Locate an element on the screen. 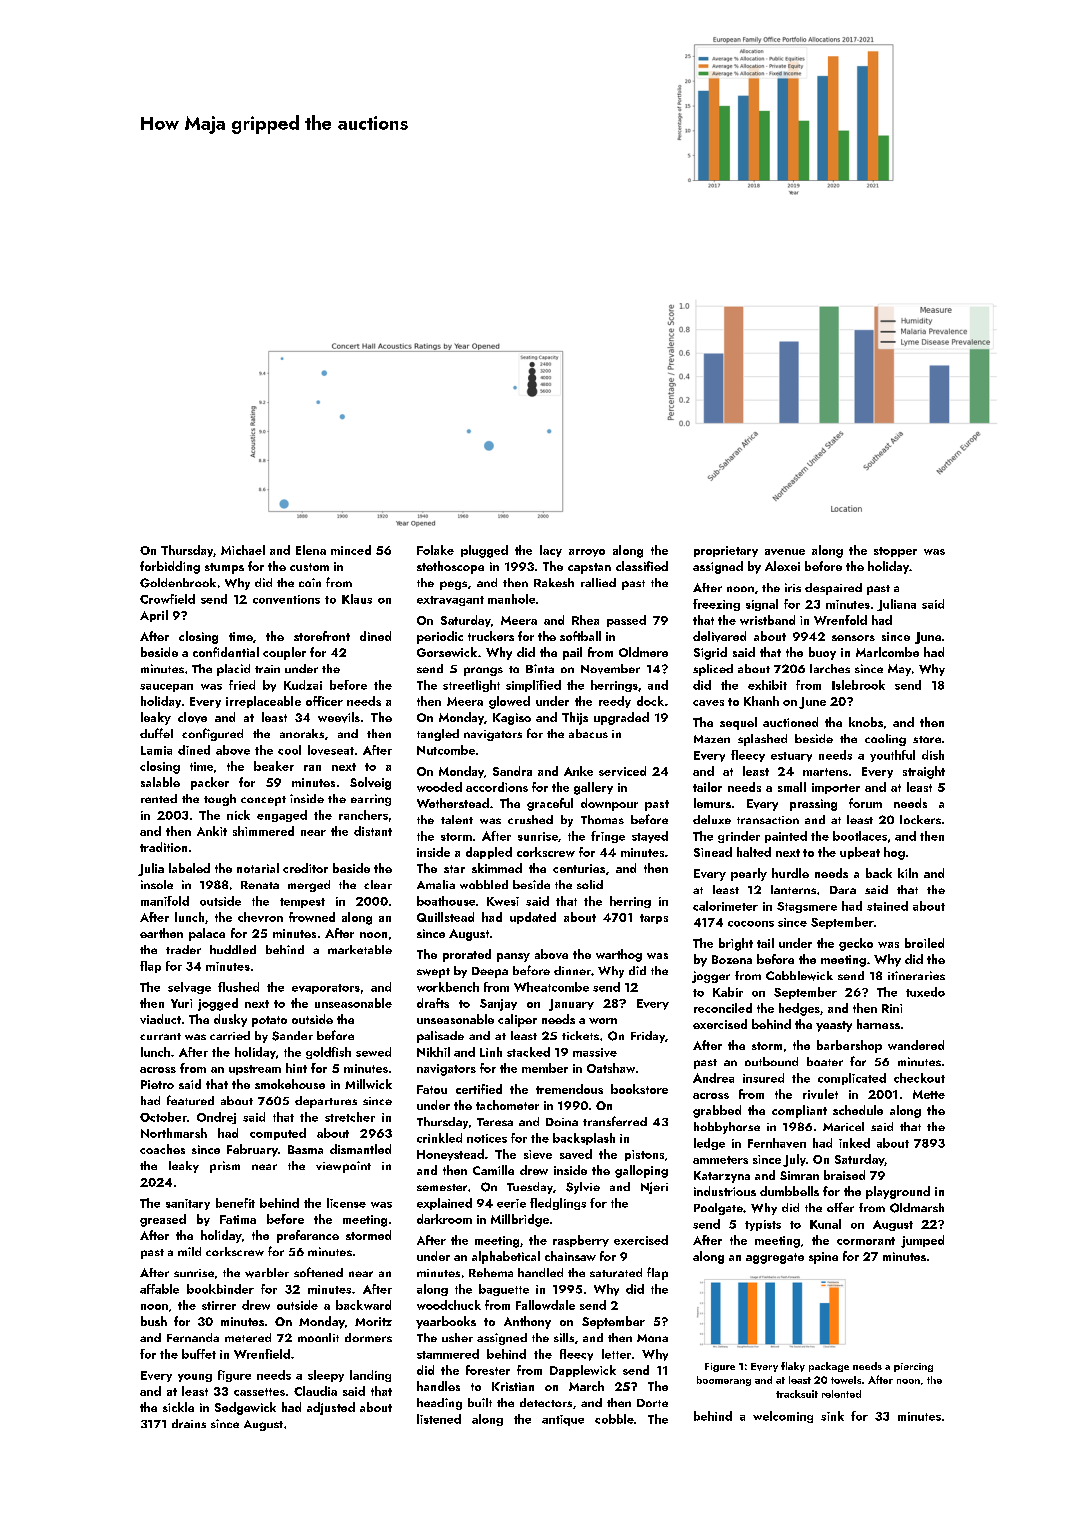 This screenshot has height=1534, width=1085. baguette is located at coordinates (504, 1290).
